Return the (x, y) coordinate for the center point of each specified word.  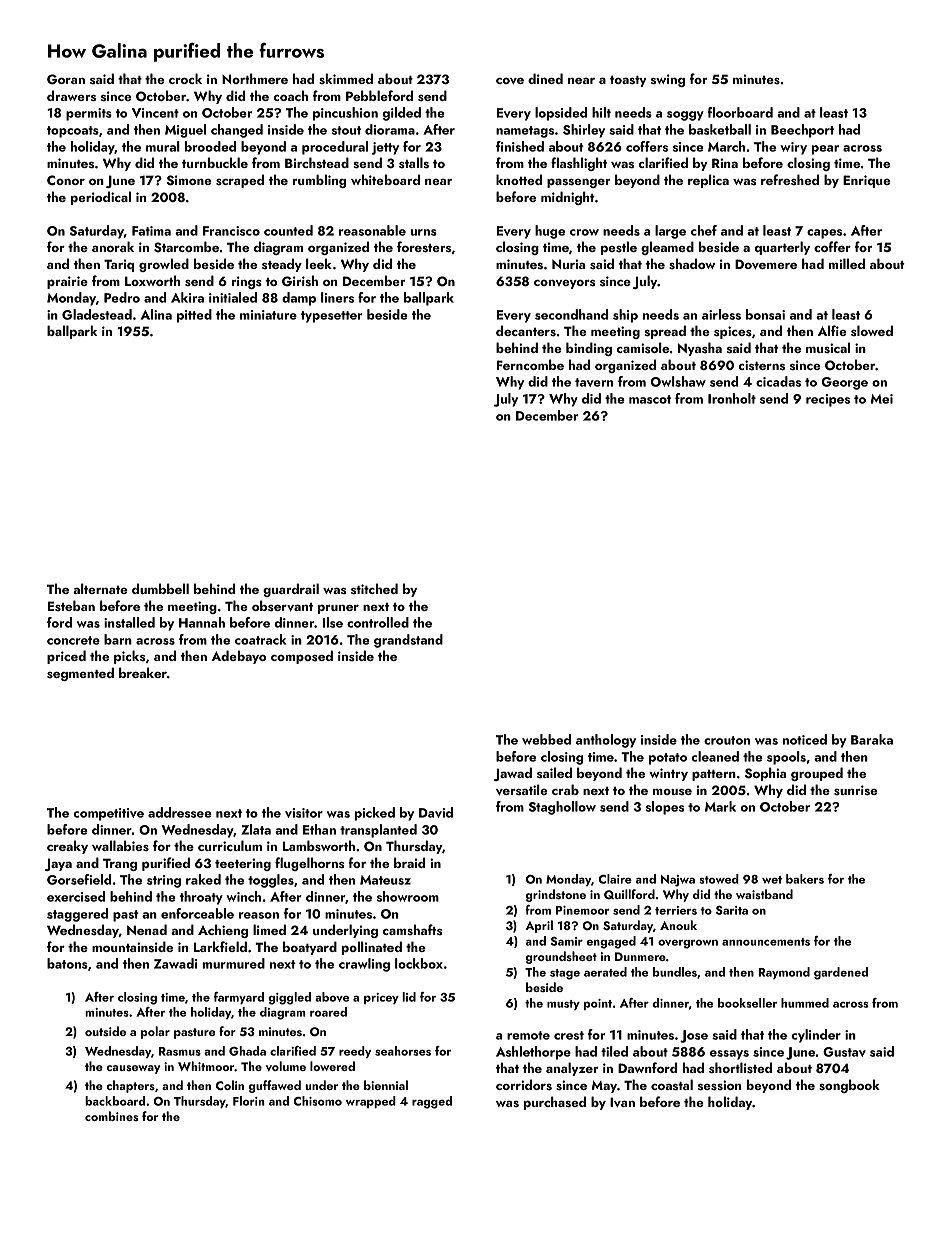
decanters (526, 330)
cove (510, 81)
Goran (66, 79)
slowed (872, 330)
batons (67, 963)
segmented (80, 674)
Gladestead (97, 314)
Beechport (802, 131)
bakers (805, 879)
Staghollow (562, 808)
